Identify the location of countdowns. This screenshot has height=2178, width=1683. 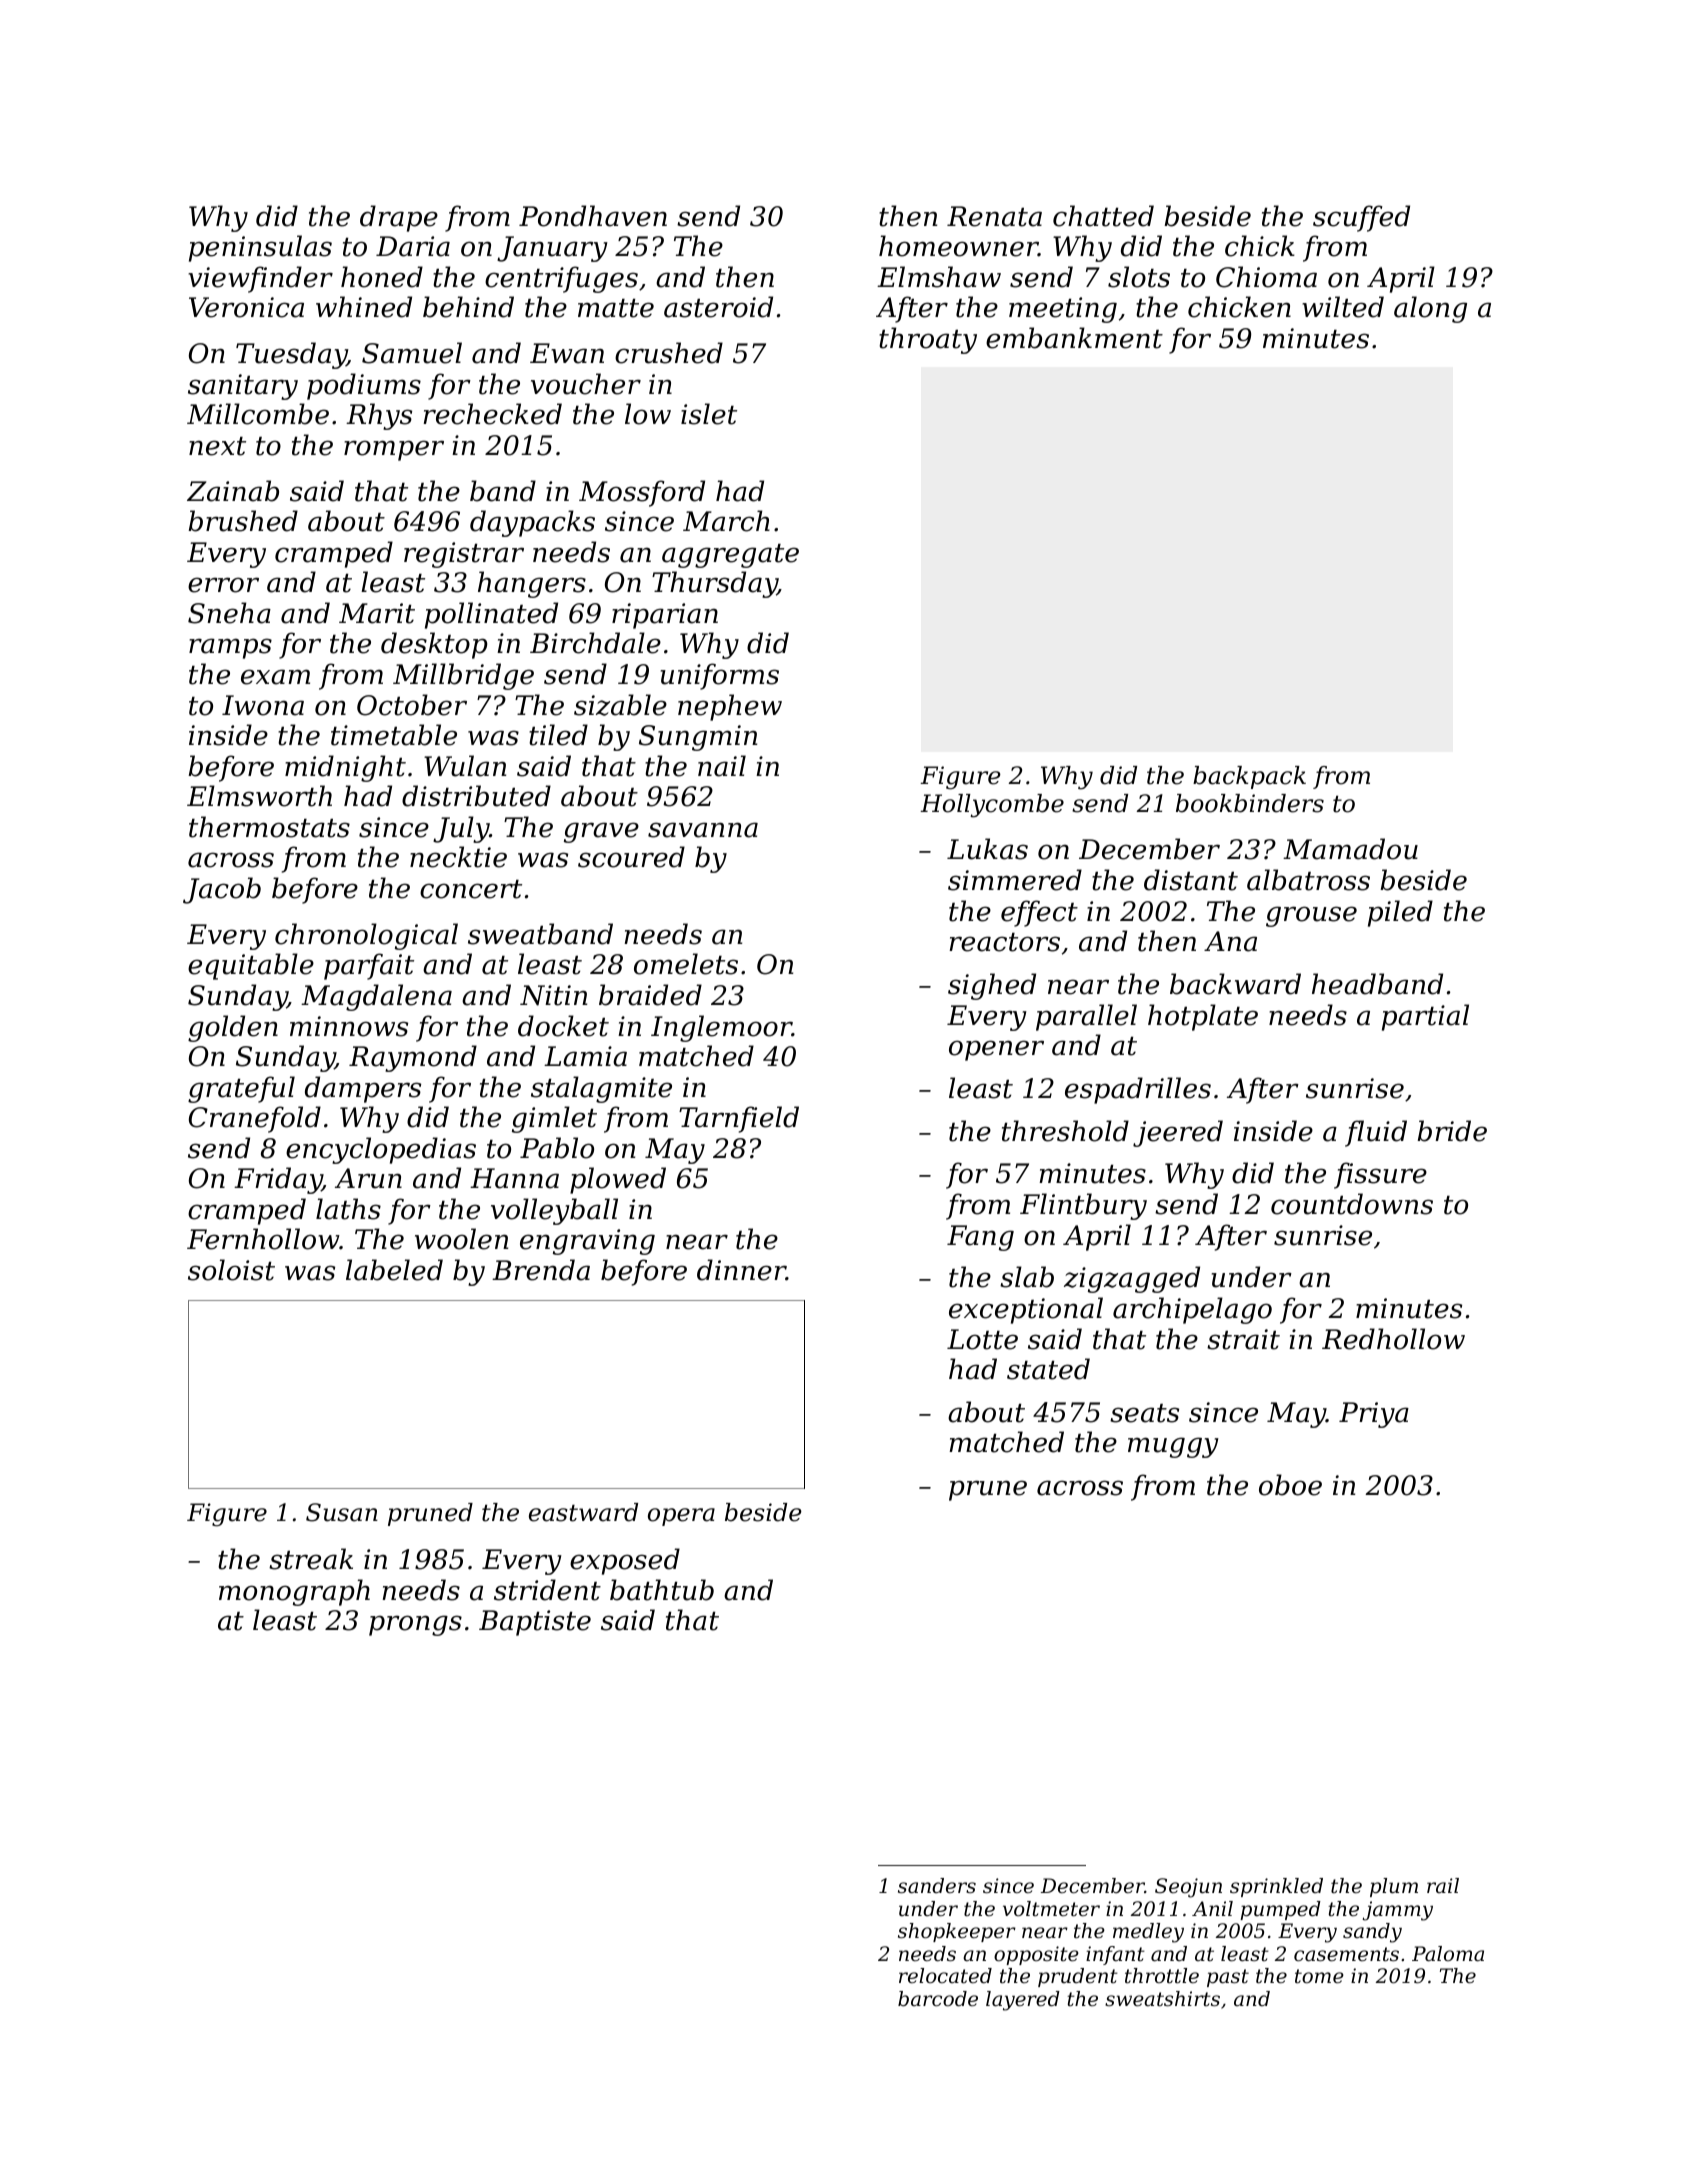
(1352, 1204).
